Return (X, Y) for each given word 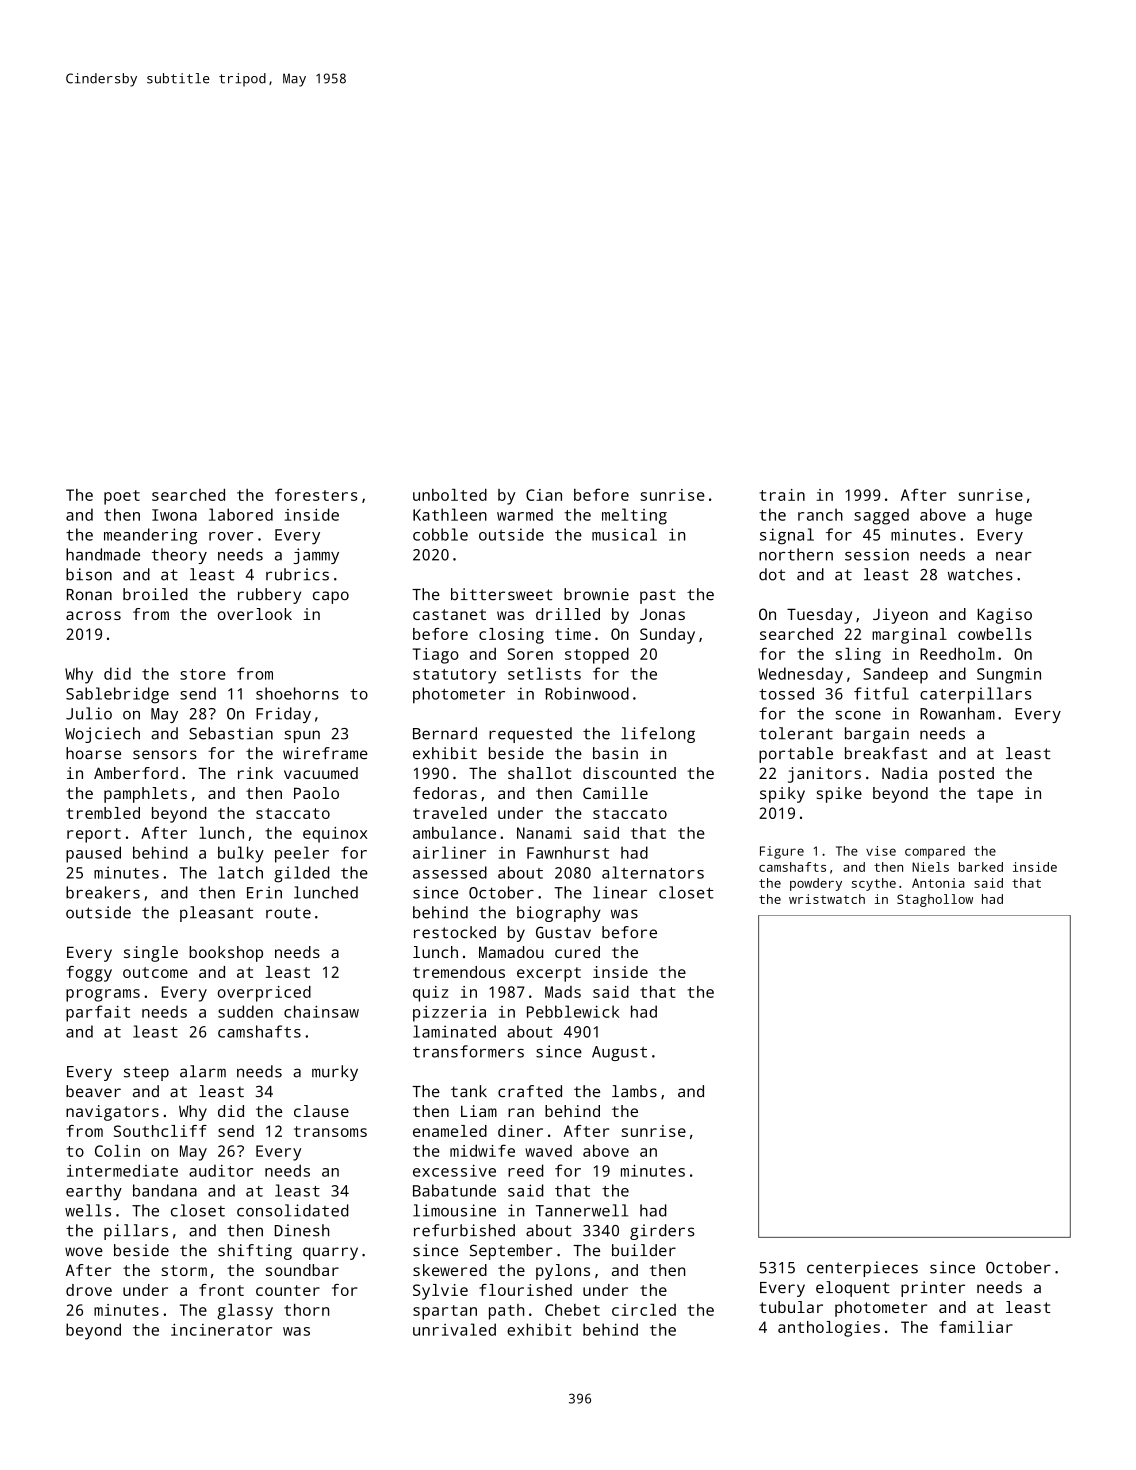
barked (981, 867)
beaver (93, 1091)
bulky (241, 854)
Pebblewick (573, 1011)
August (619, 1053)
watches (980, 574)
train (782, 495)
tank (469, 1091)
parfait (98, 1013)
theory (179, 556)
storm (184, 1270)
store (203, 674)
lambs (634, 1091)
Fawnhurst (568, 852)
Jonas (662, 614)
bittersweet (501, 594)
